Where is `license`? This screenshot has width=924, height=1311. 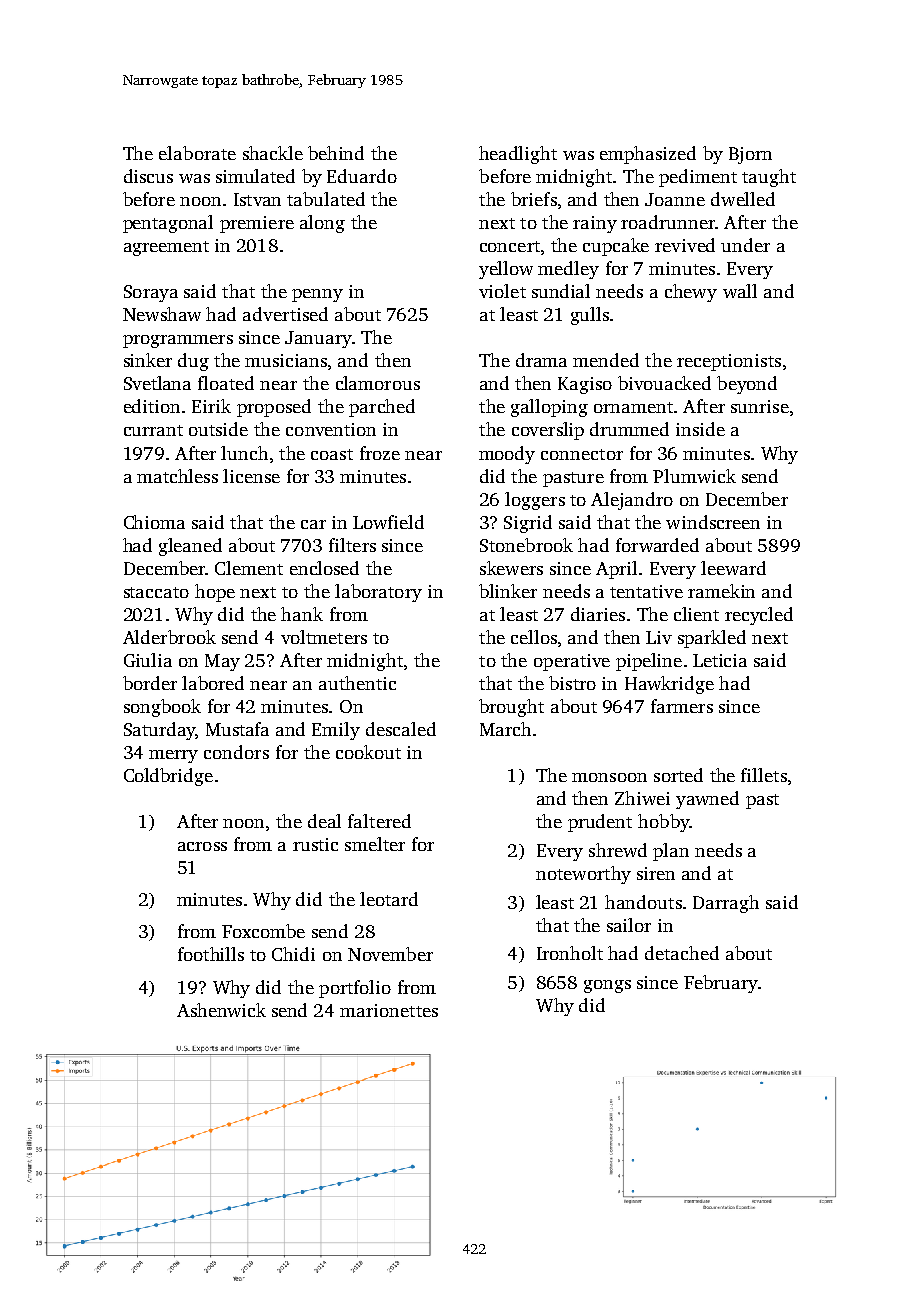
license is located at coordinates (251, 476).
